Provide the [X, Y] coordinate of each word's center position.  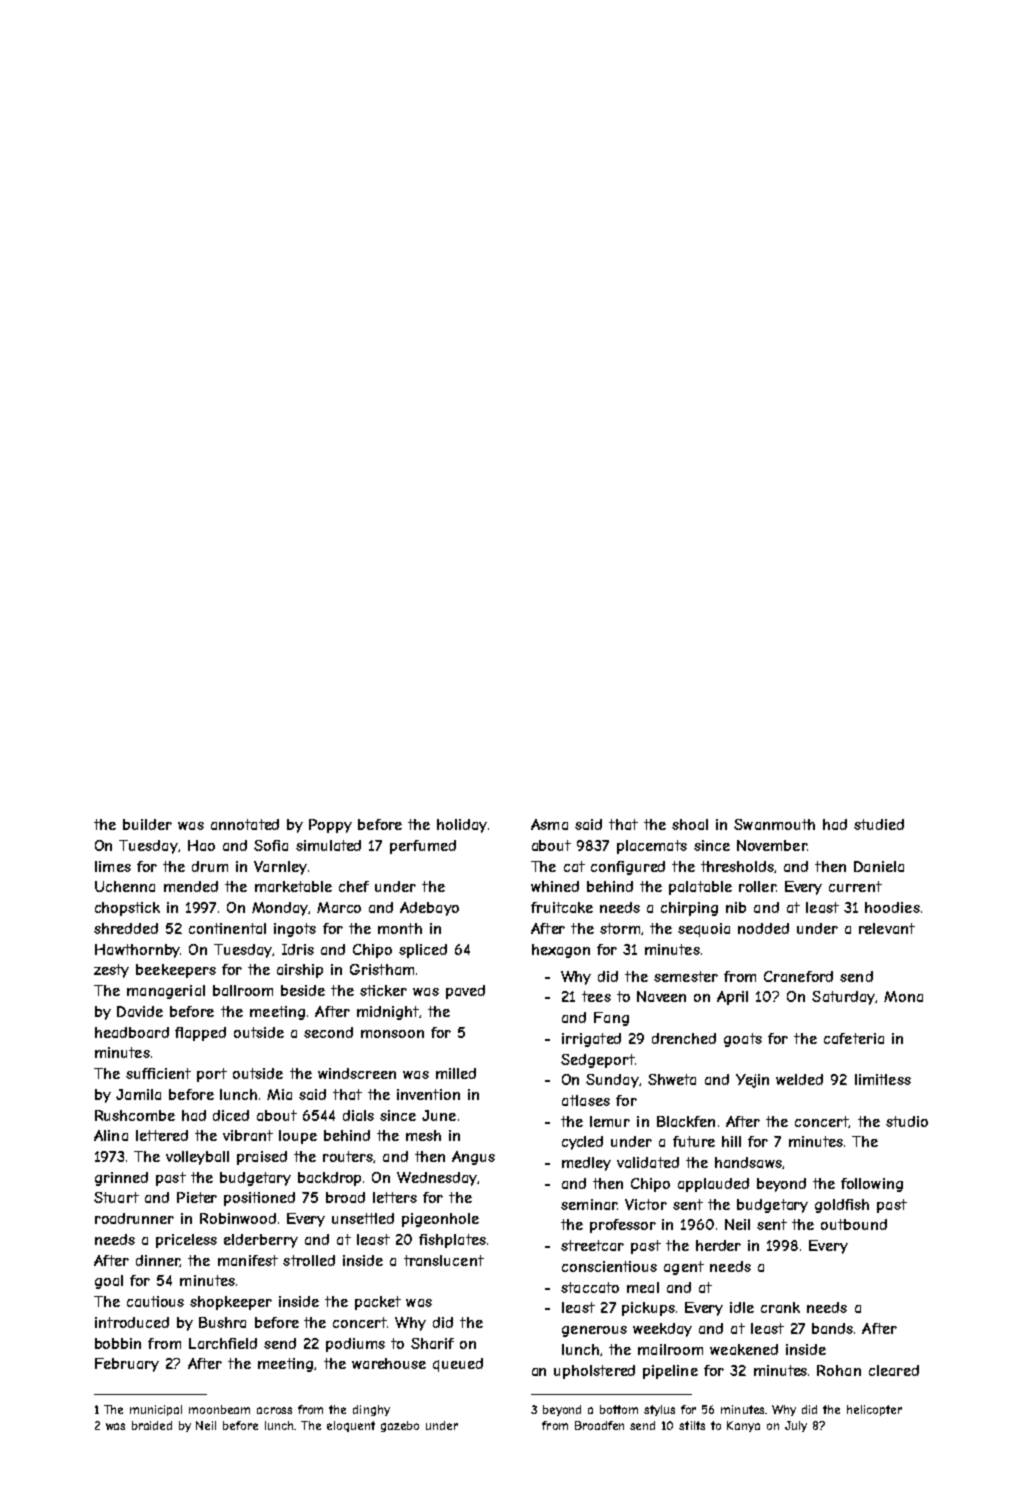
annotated [245, 824]
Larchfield [223, 1343]
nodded [763, 928]
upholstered [594, 1372]
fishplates [452, 1241]
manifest [248, 1260]
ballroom [243, 990]
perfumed [423, 847]
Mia [279, 1094]
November [772, 845]
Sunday [612, 1081]
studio [907, 1121]
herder [718, 1245]
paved [465, 992]
